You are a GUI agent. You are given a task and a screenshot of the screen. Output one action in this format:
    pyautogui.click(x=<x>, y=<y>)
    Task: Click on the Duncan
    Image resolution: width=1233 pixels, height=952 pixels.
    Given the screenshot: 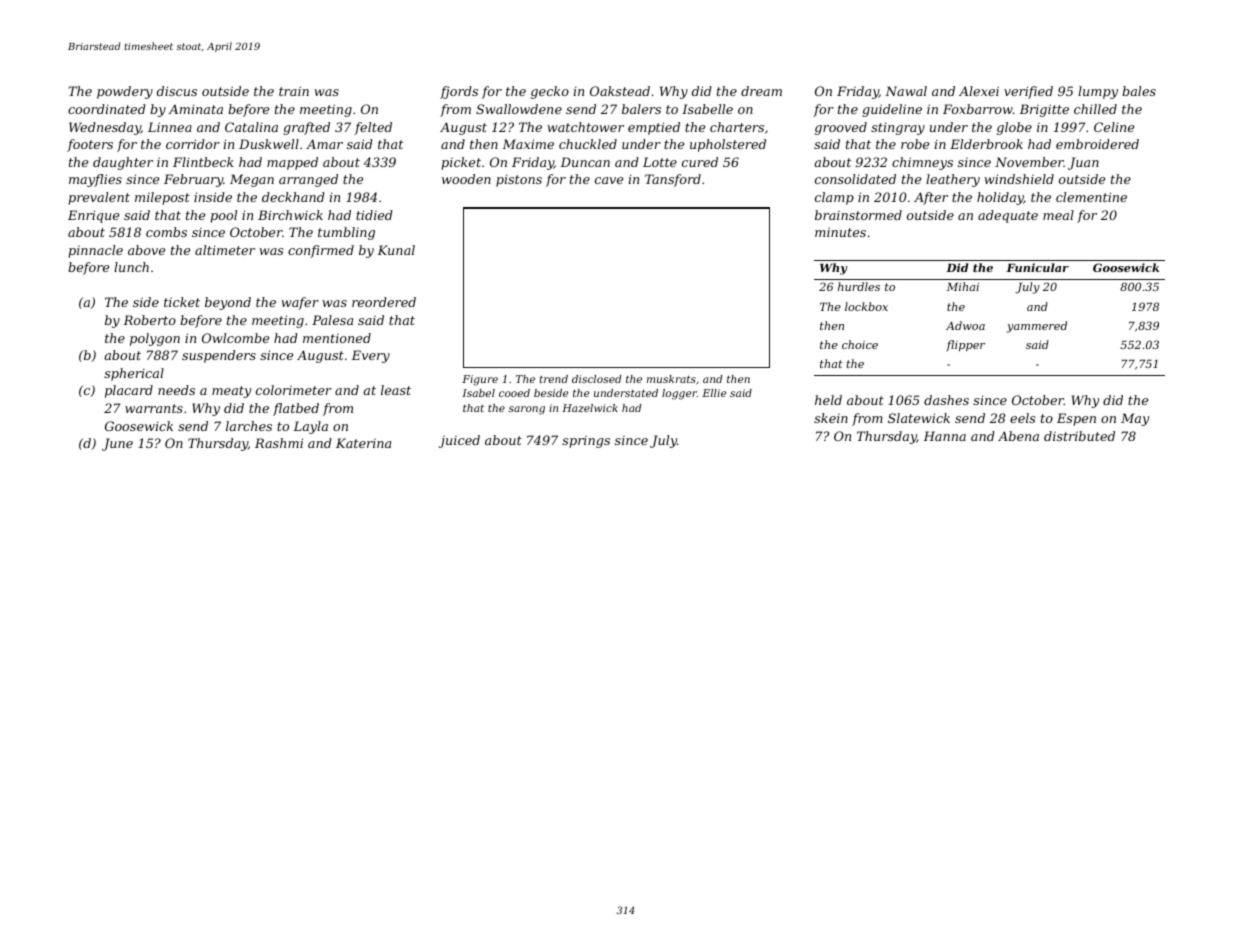 What is the action you would take?
    pyautogui.click(x=585, y=162)
